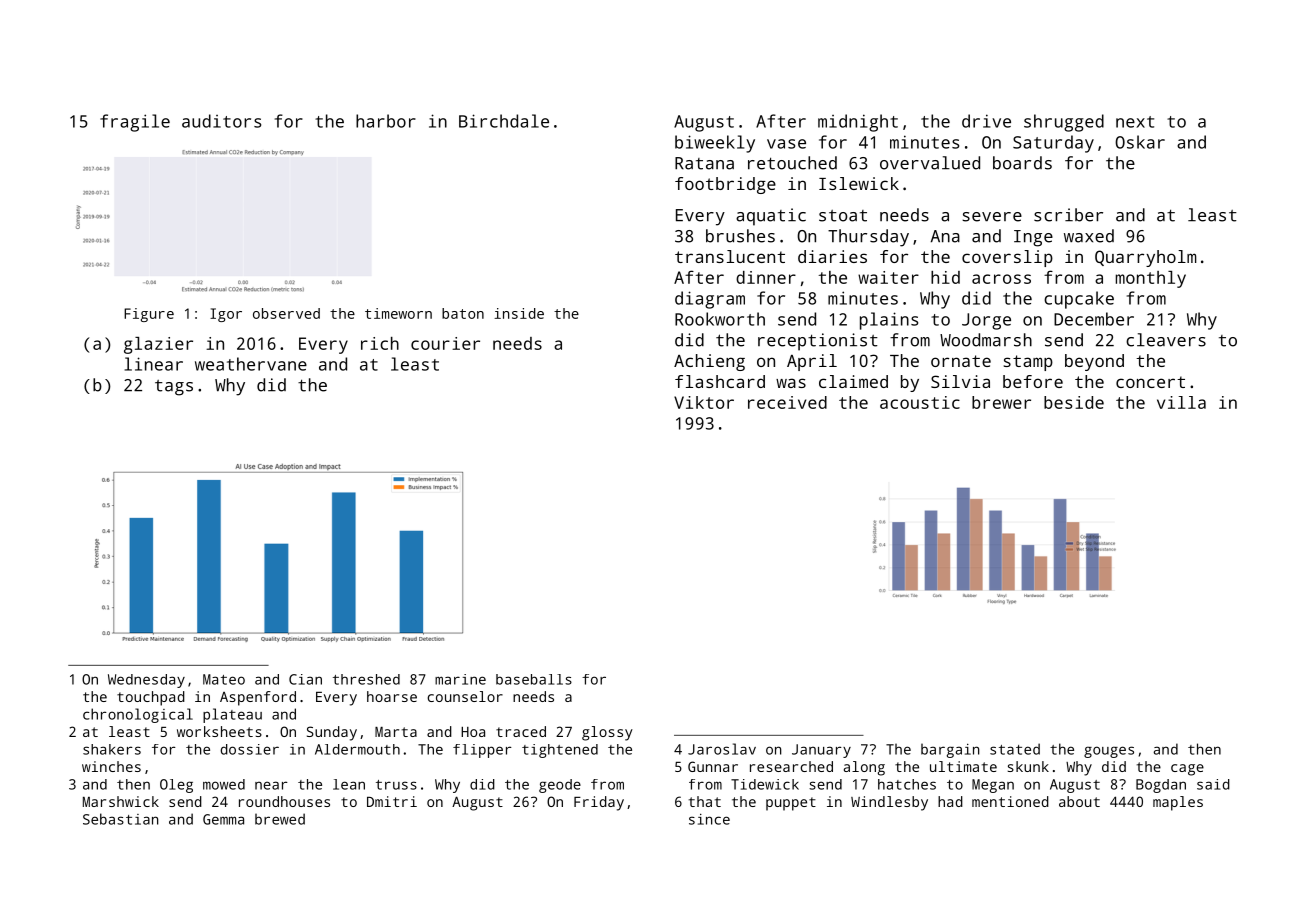  I want to click on threshed, so click(366, 679).
